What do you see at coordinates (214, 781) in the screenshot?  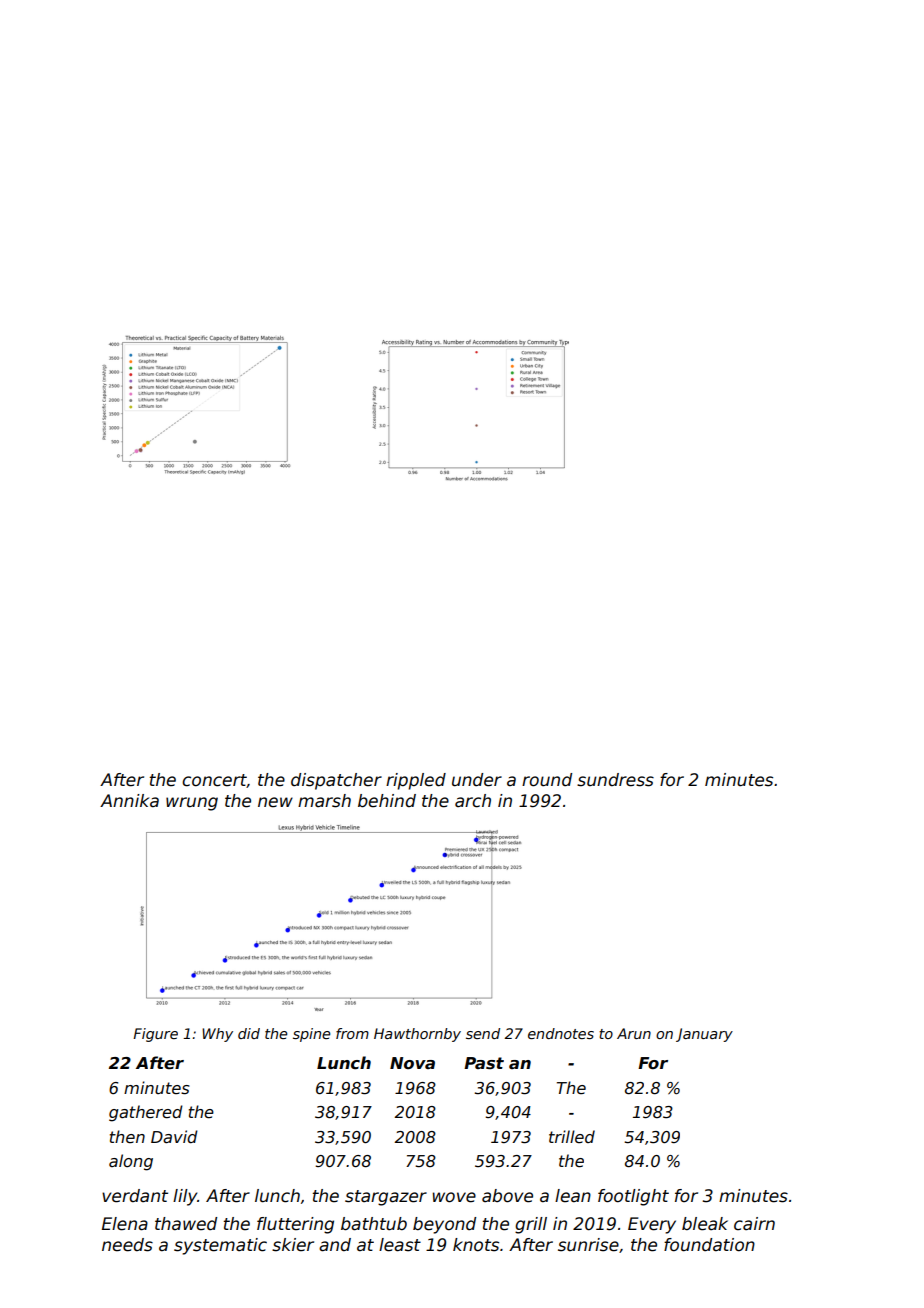 I see `concert` at bounding box center [214, 781].
